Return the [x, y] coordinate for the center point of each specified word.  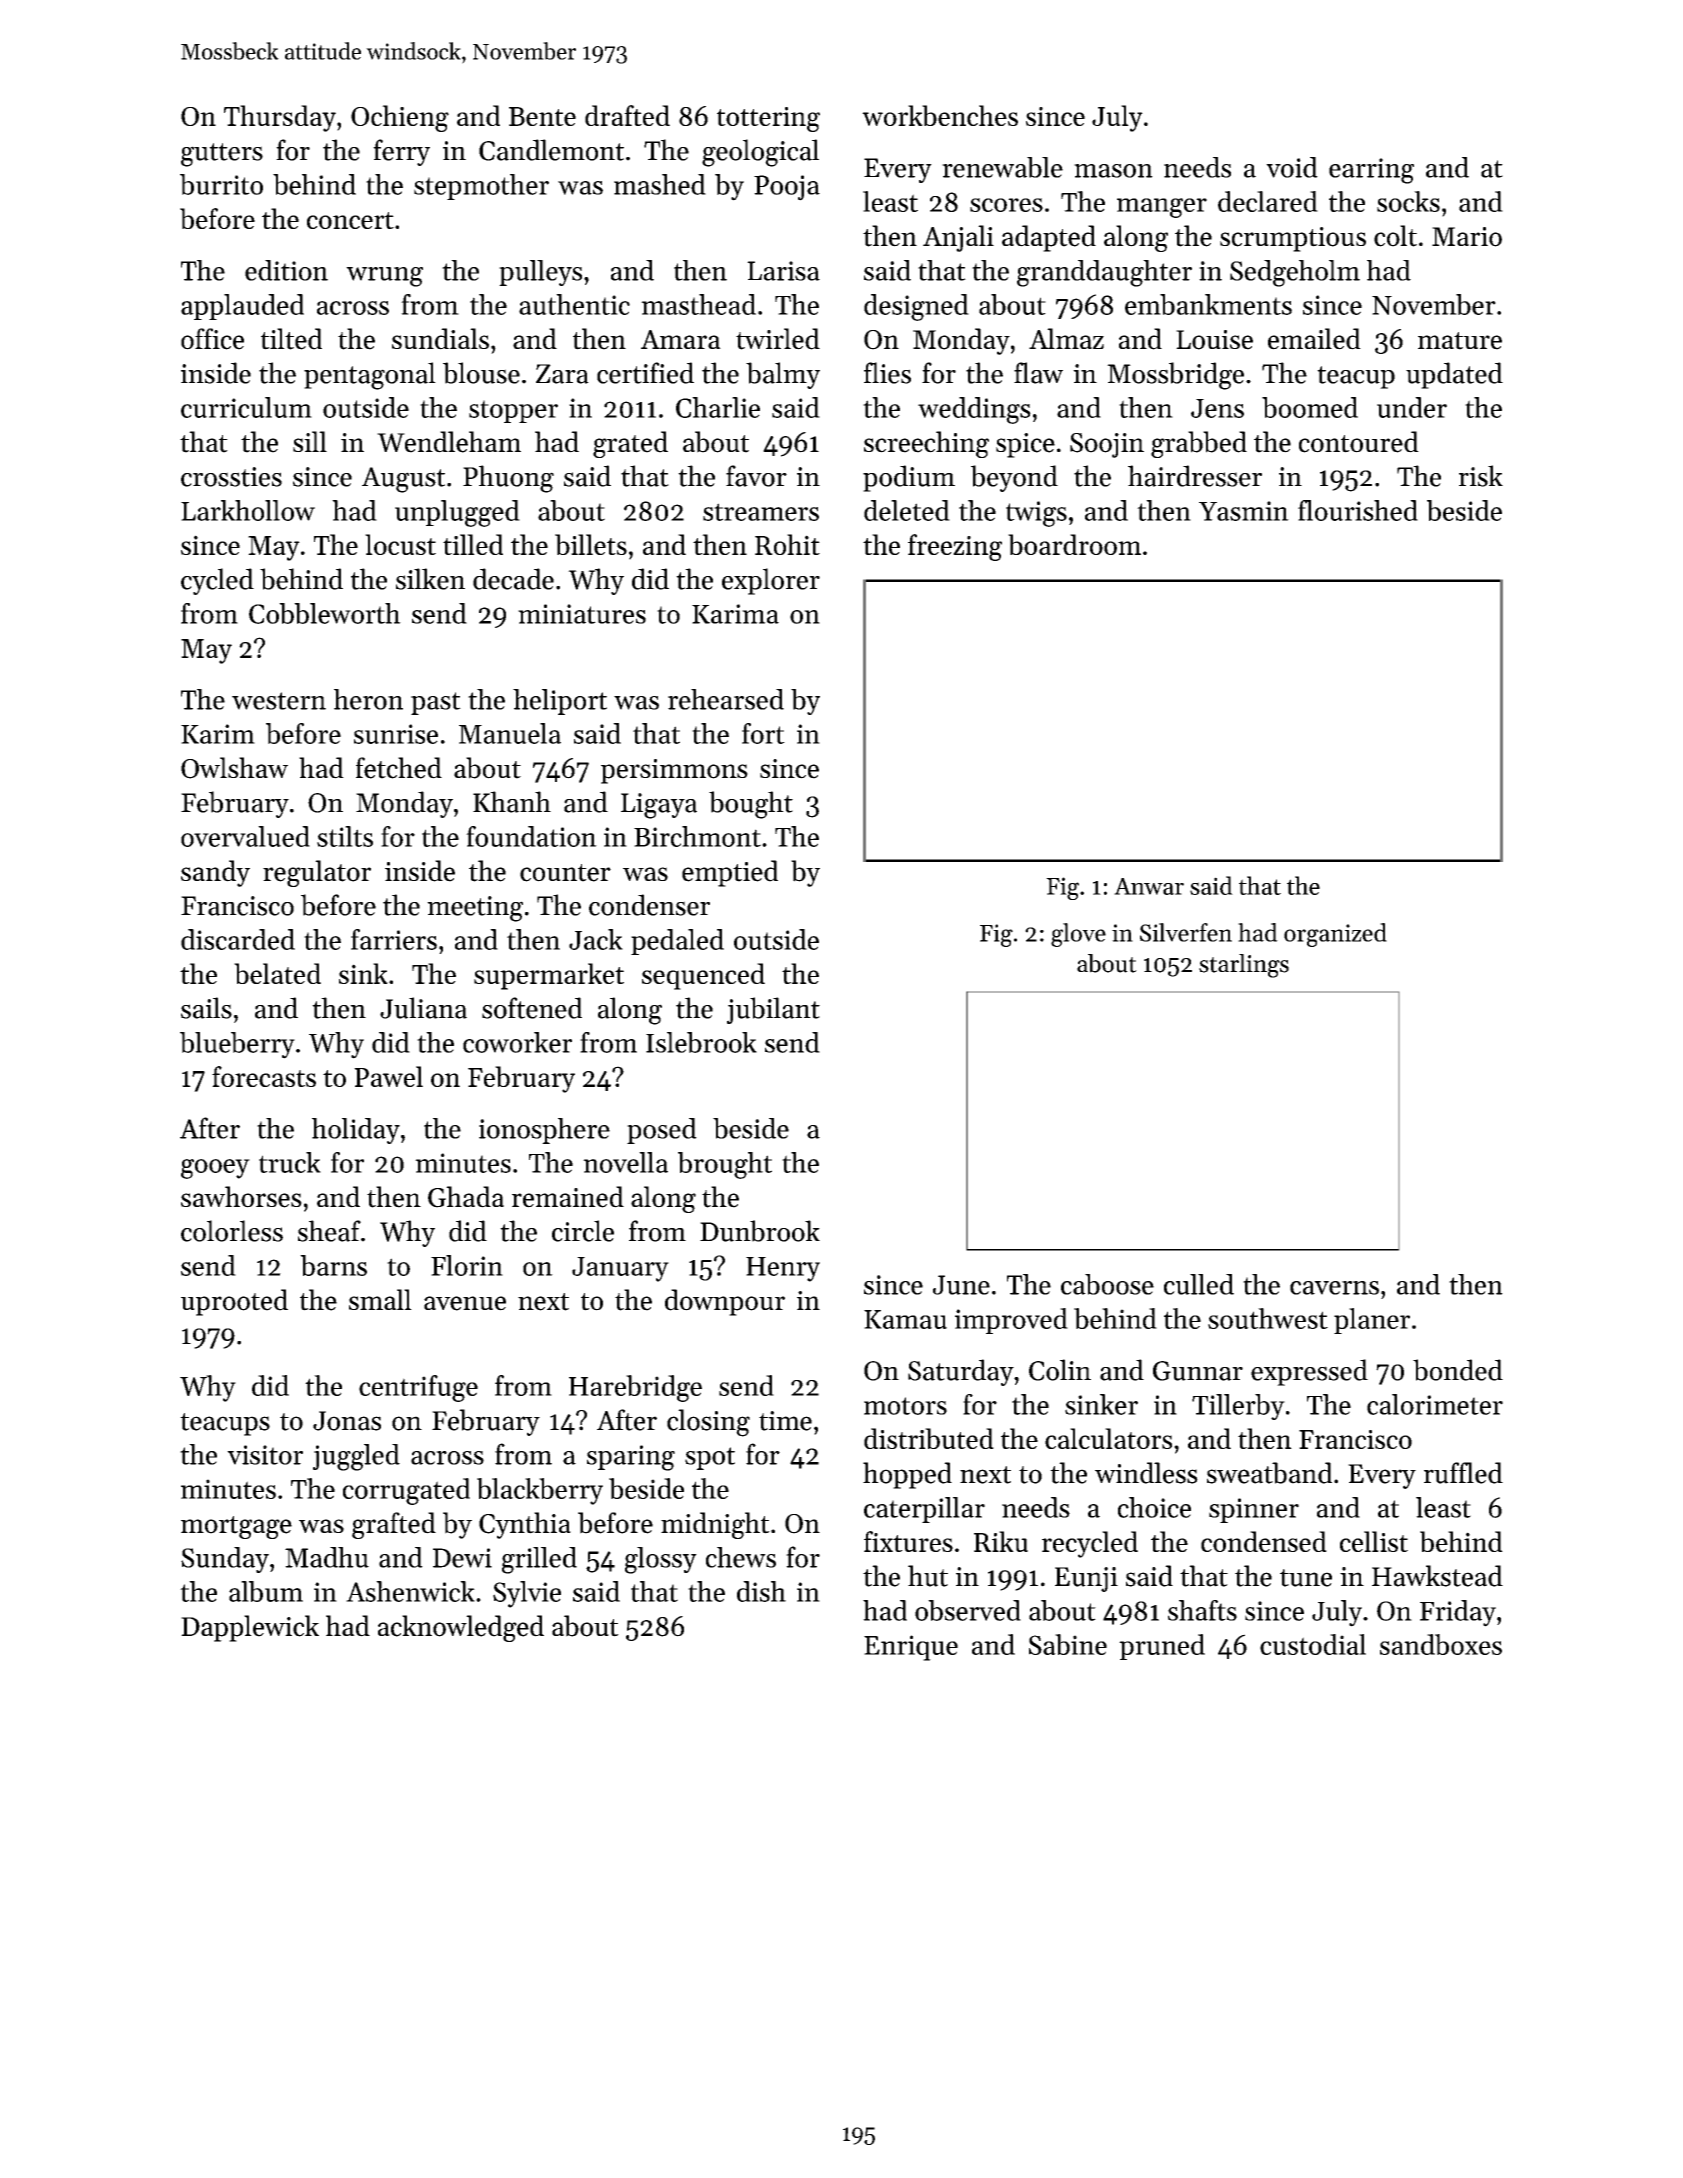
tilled [473, 544]
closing [708, 1423]
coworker [517, 1042]
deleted [907, 510]
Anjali [958, 238]
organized [1335, 935]
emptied [730, 873]
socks [1408, 201]
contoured [1359, 442]
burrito [221, 184]
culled [1199, 1284]
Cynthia [525, 1525]
